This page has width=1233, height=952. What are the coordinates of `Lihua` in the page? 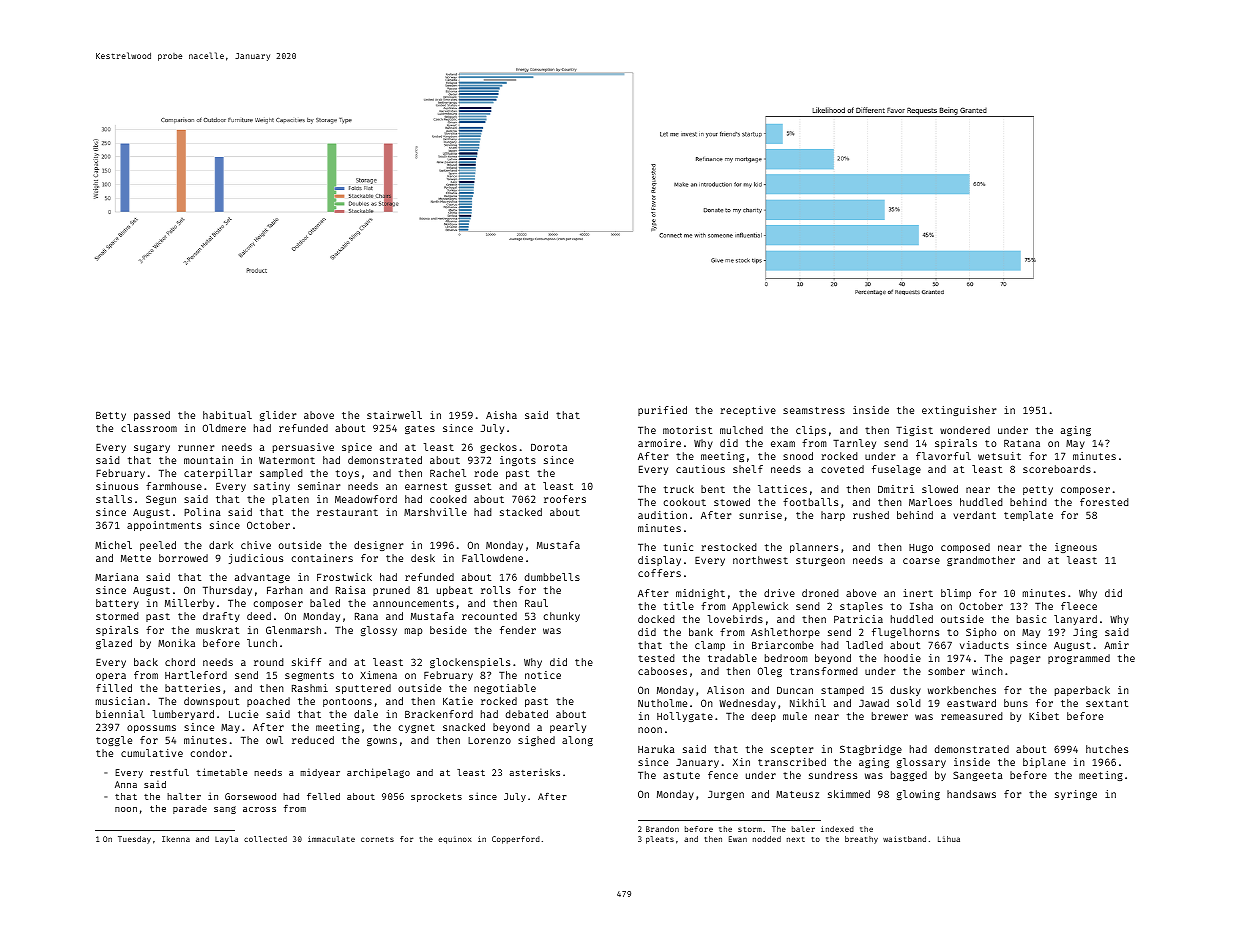 It's located at (949, 839).
